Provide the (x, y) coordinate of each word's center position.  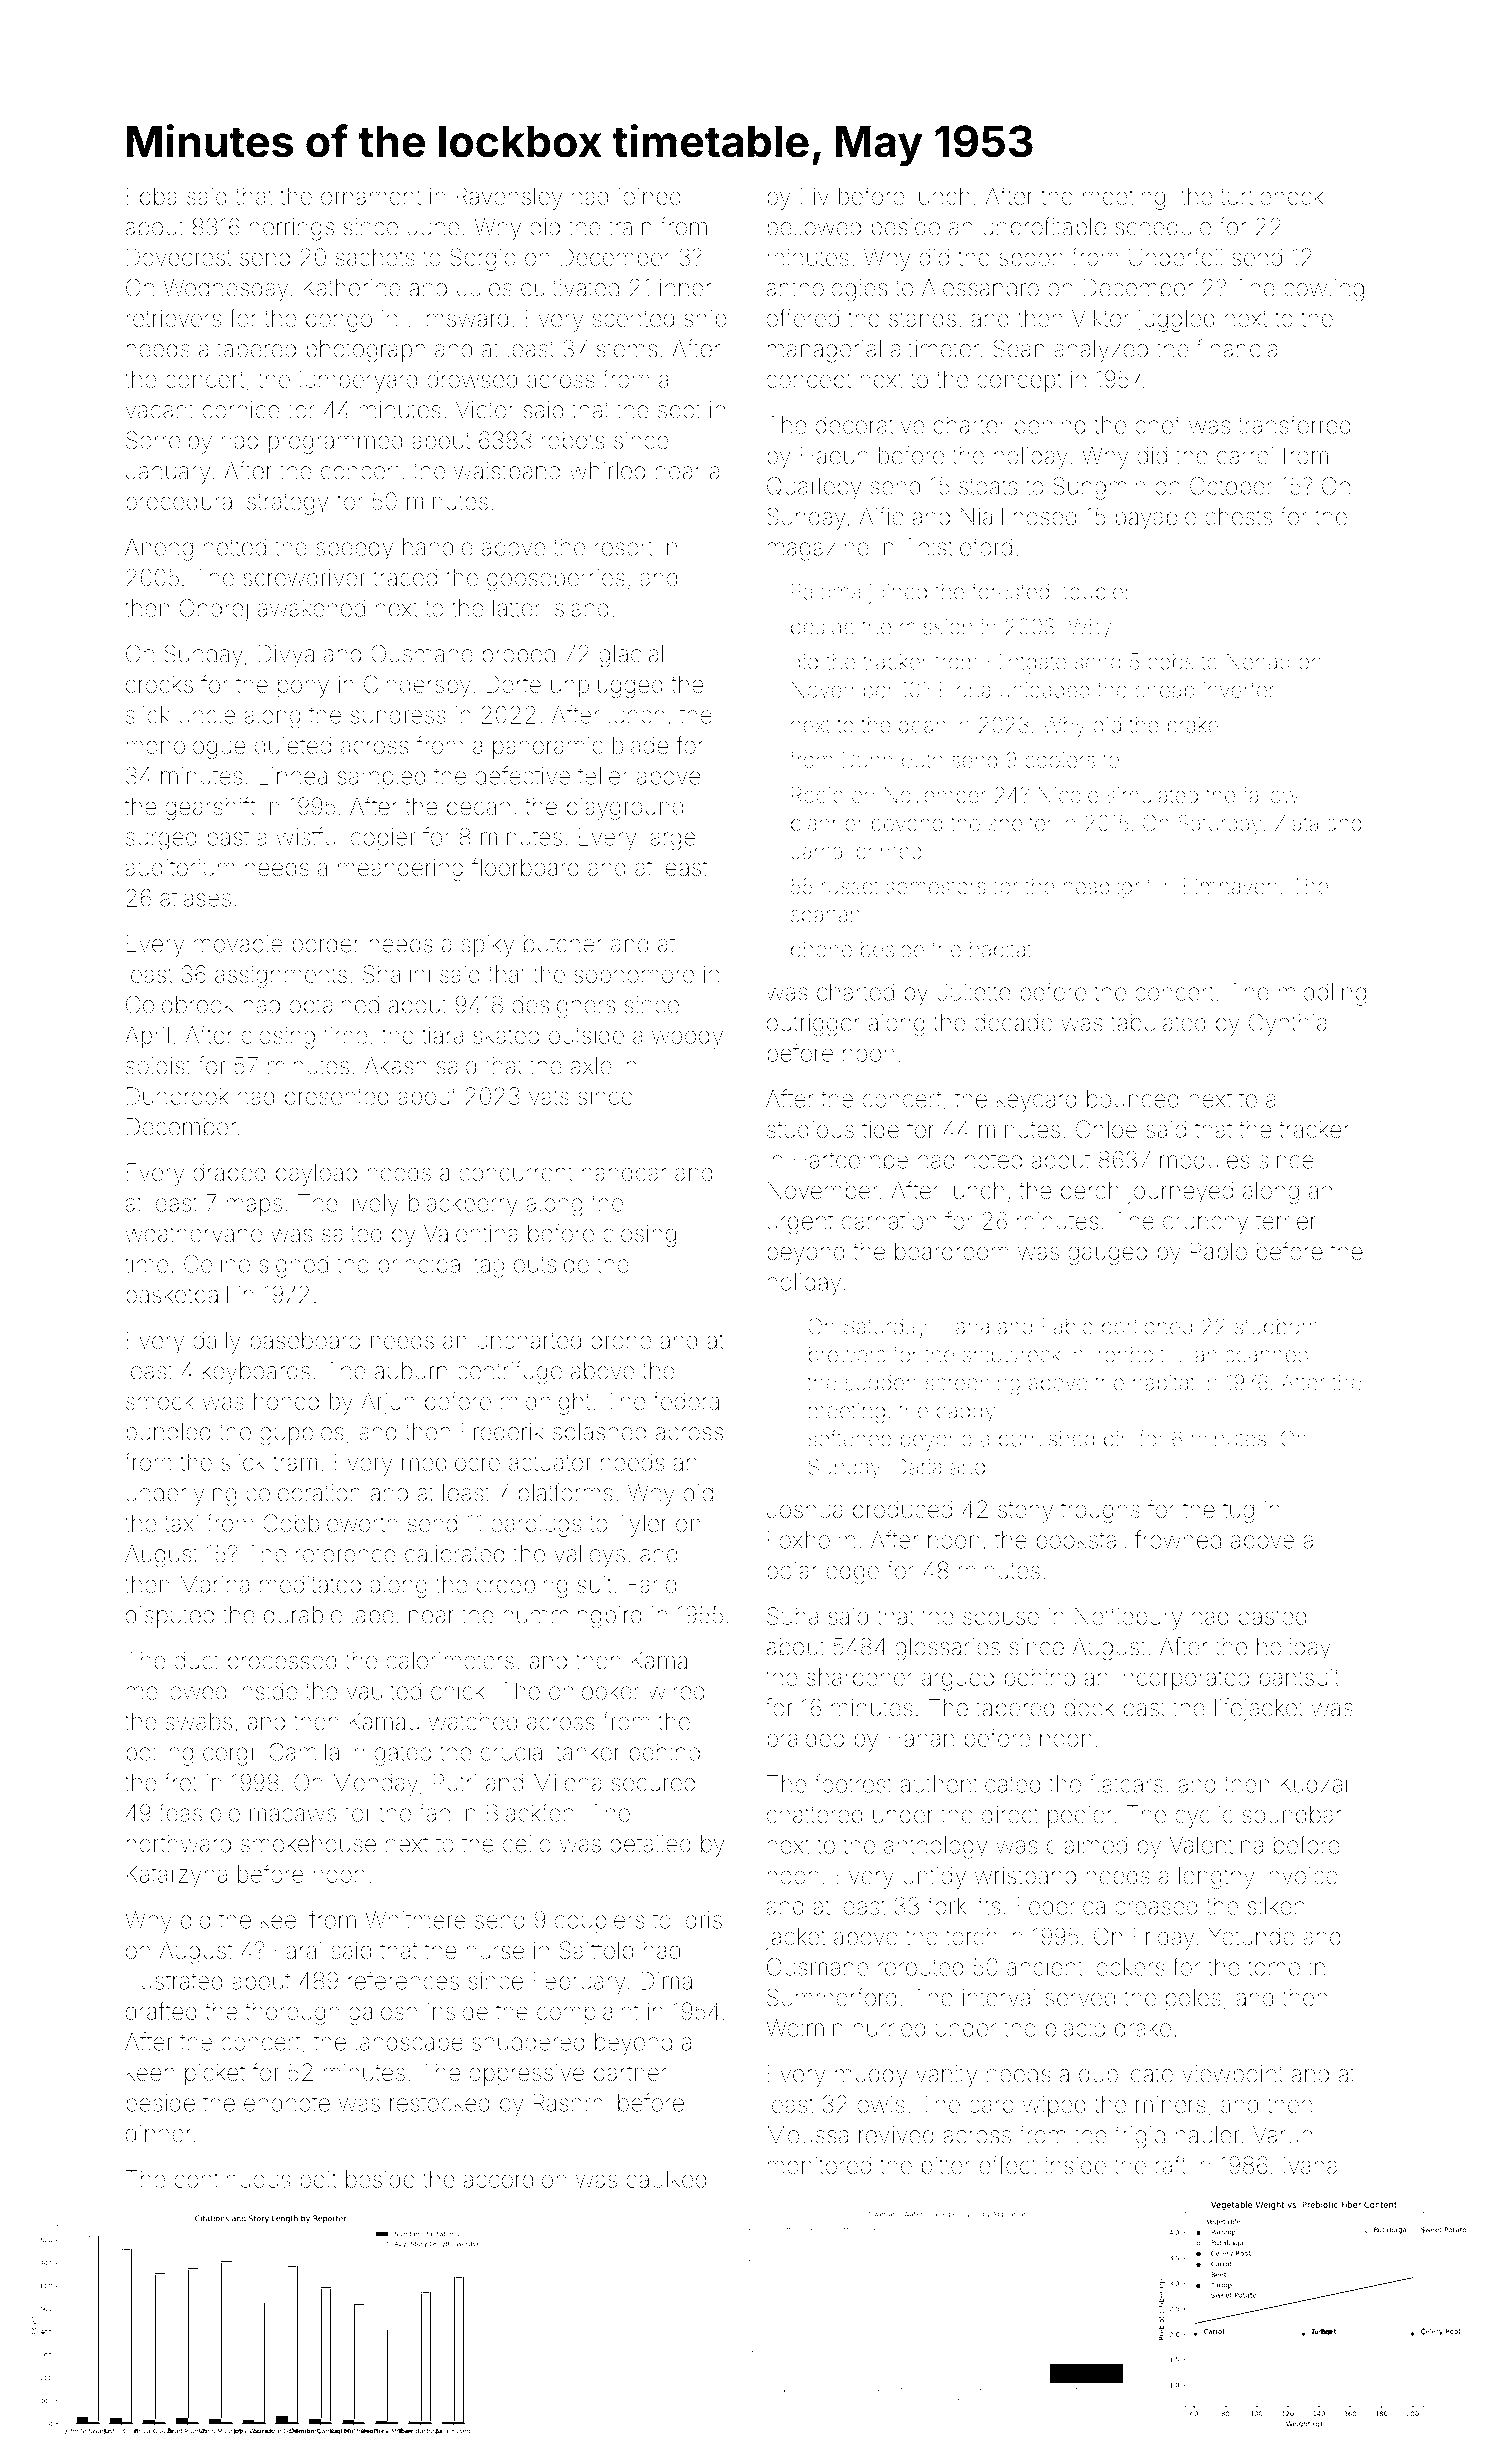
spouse (1001, 1620)
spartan (825, 917)
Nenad (1258, 661)
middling (1322, 994)
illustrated (174, 1981)
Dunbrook (178, 1096)
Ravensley (509, 198)
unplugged (607, 687)
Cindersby (417, 686)
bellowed (814, 227)
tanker (588, 1752)
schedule (1163, 227)
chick (458, 1691)
